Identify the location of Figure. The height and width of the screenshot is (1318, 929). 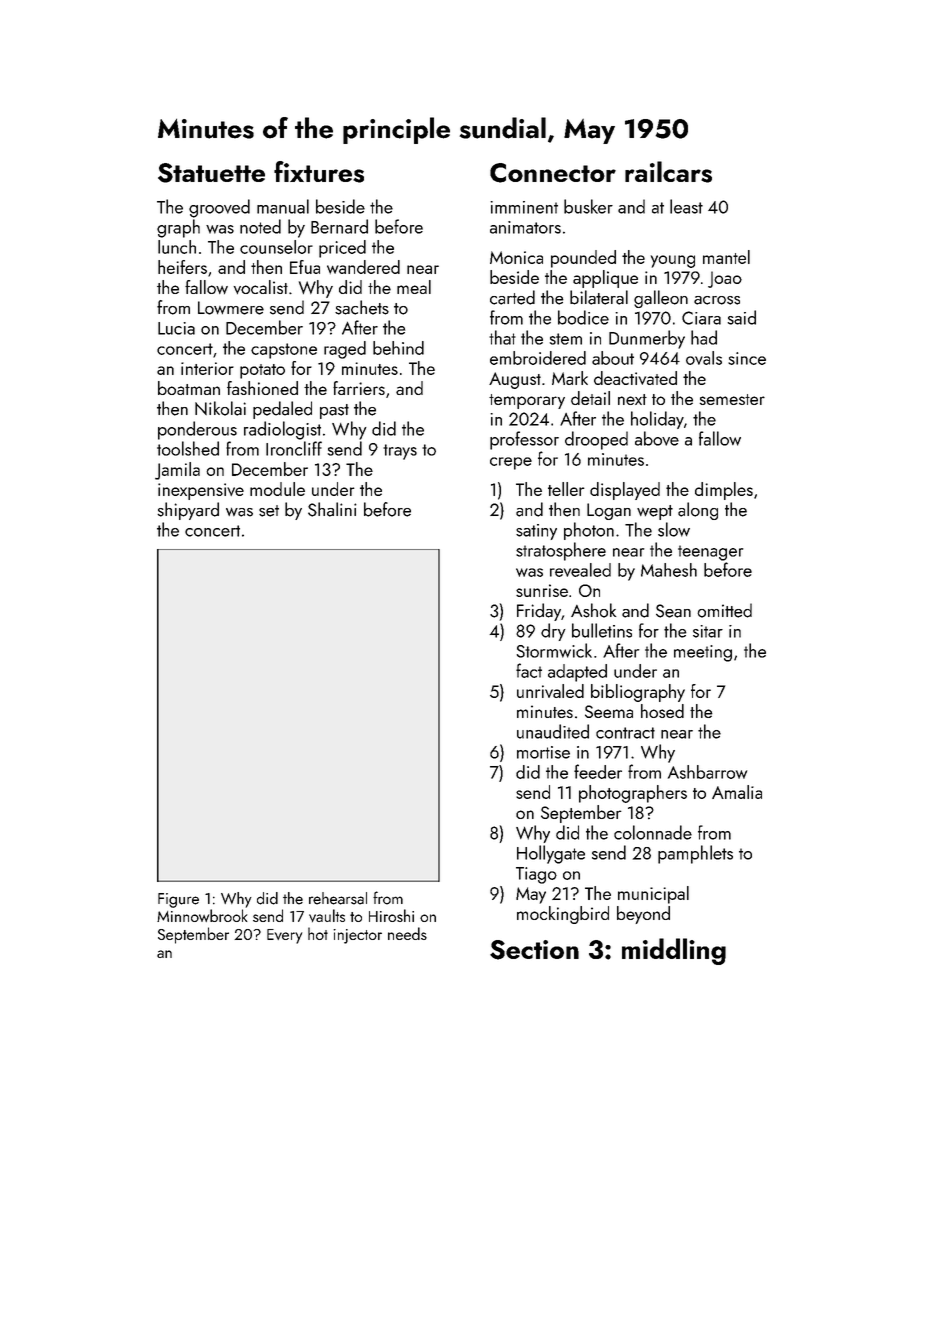
(178, 900).
